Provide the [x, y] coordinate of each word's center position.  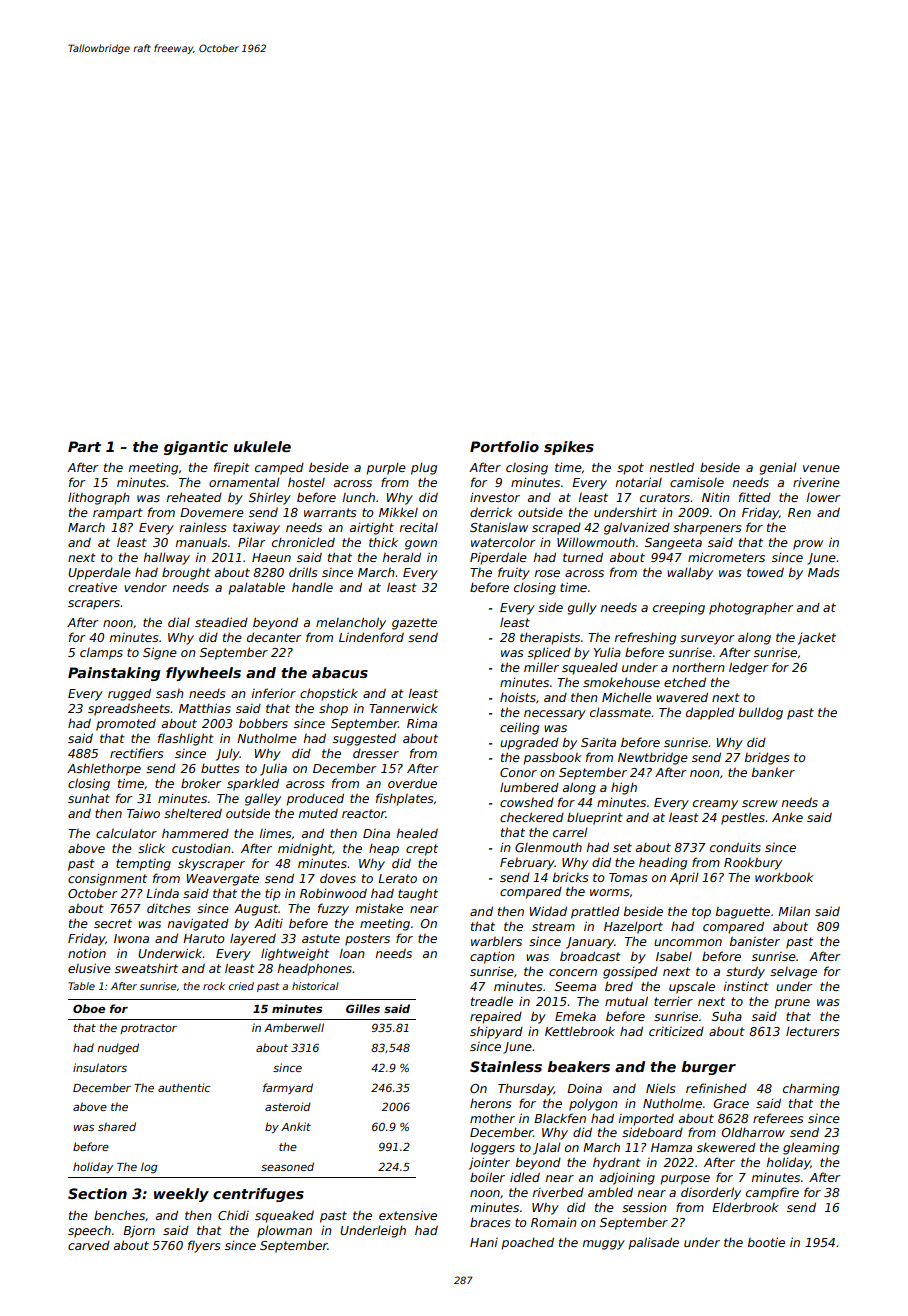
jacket [817, 638]
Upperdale [99, 573]
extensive [408, 1215]
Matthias [205, 708]
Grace [731, 1103]
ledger [749, 668]
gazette [414, 624]
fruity [514, 573]
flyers [204, 1246]
